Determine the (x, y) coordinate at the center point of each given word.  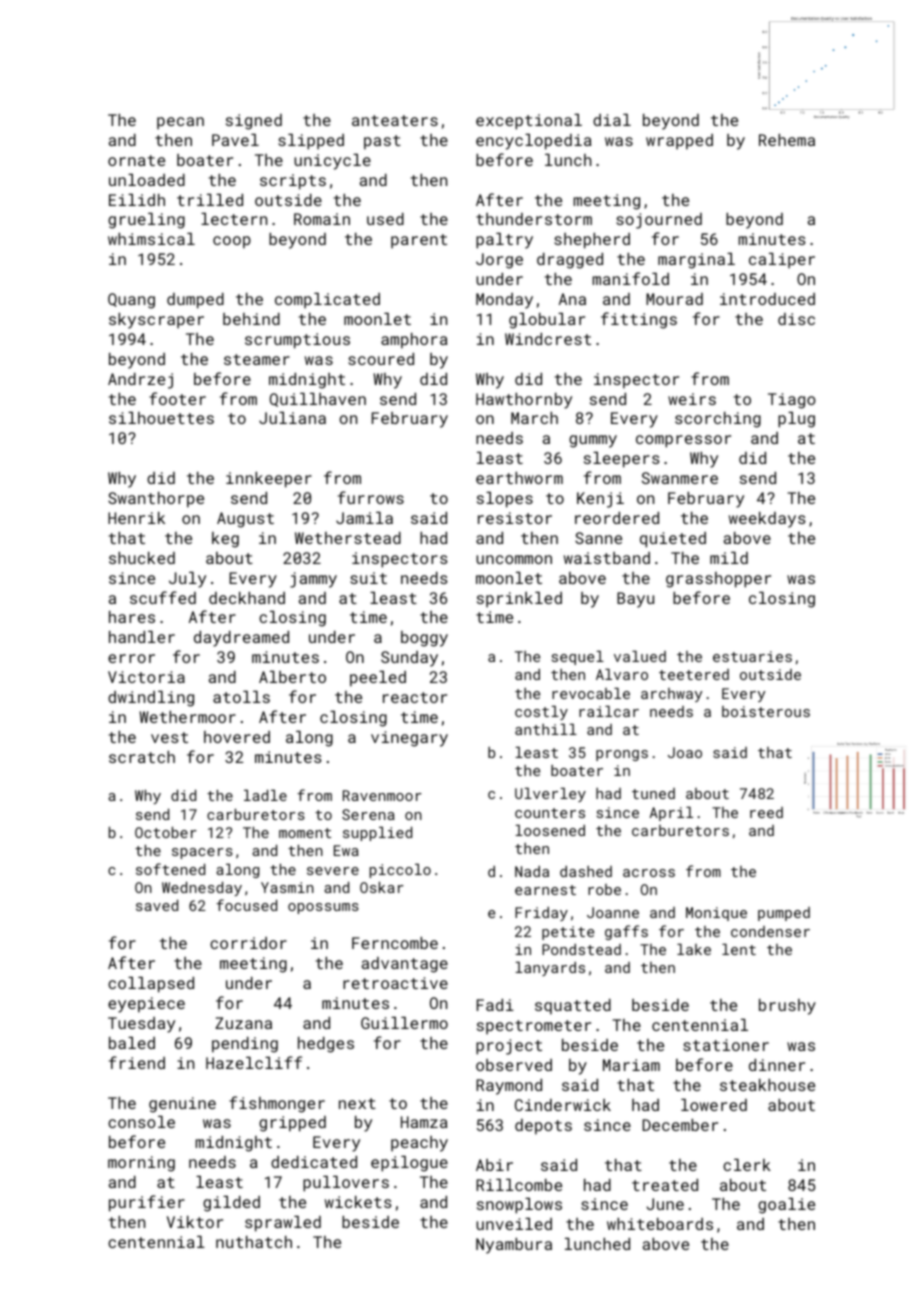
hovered (237, 737)
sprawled (283, 1224)
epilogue (409, 1164)
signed (254, 122)
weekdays (767, 520)
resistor (515, 518)
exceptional (529, 122)
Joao (685, 752)
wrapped (679, 142)
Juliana (292, 418)
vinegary (409, 739)
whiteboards (660, 1224)
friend (137, 1062)
